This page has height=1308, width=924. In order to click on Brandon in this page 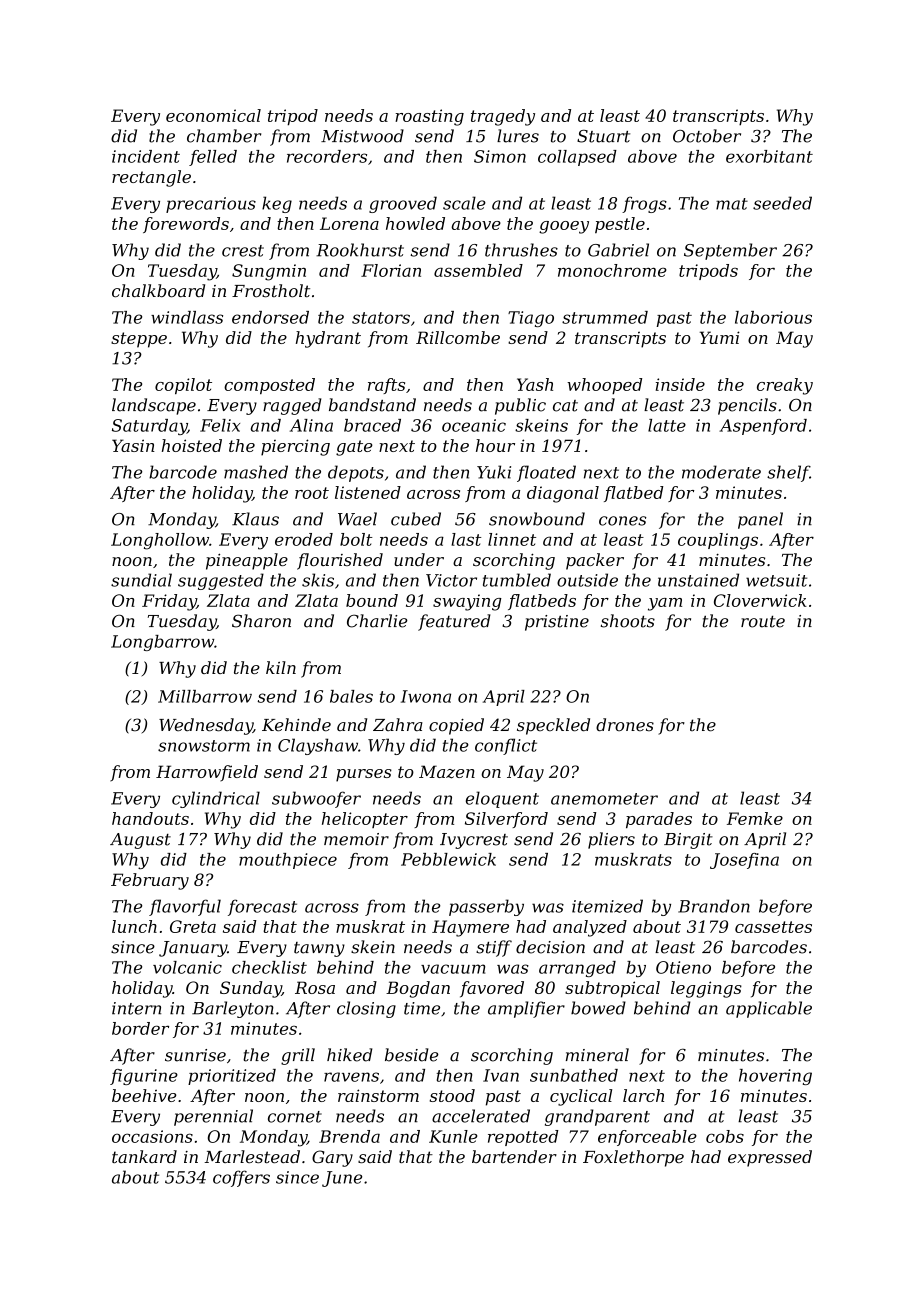, I will do `click(714, 906)`.
